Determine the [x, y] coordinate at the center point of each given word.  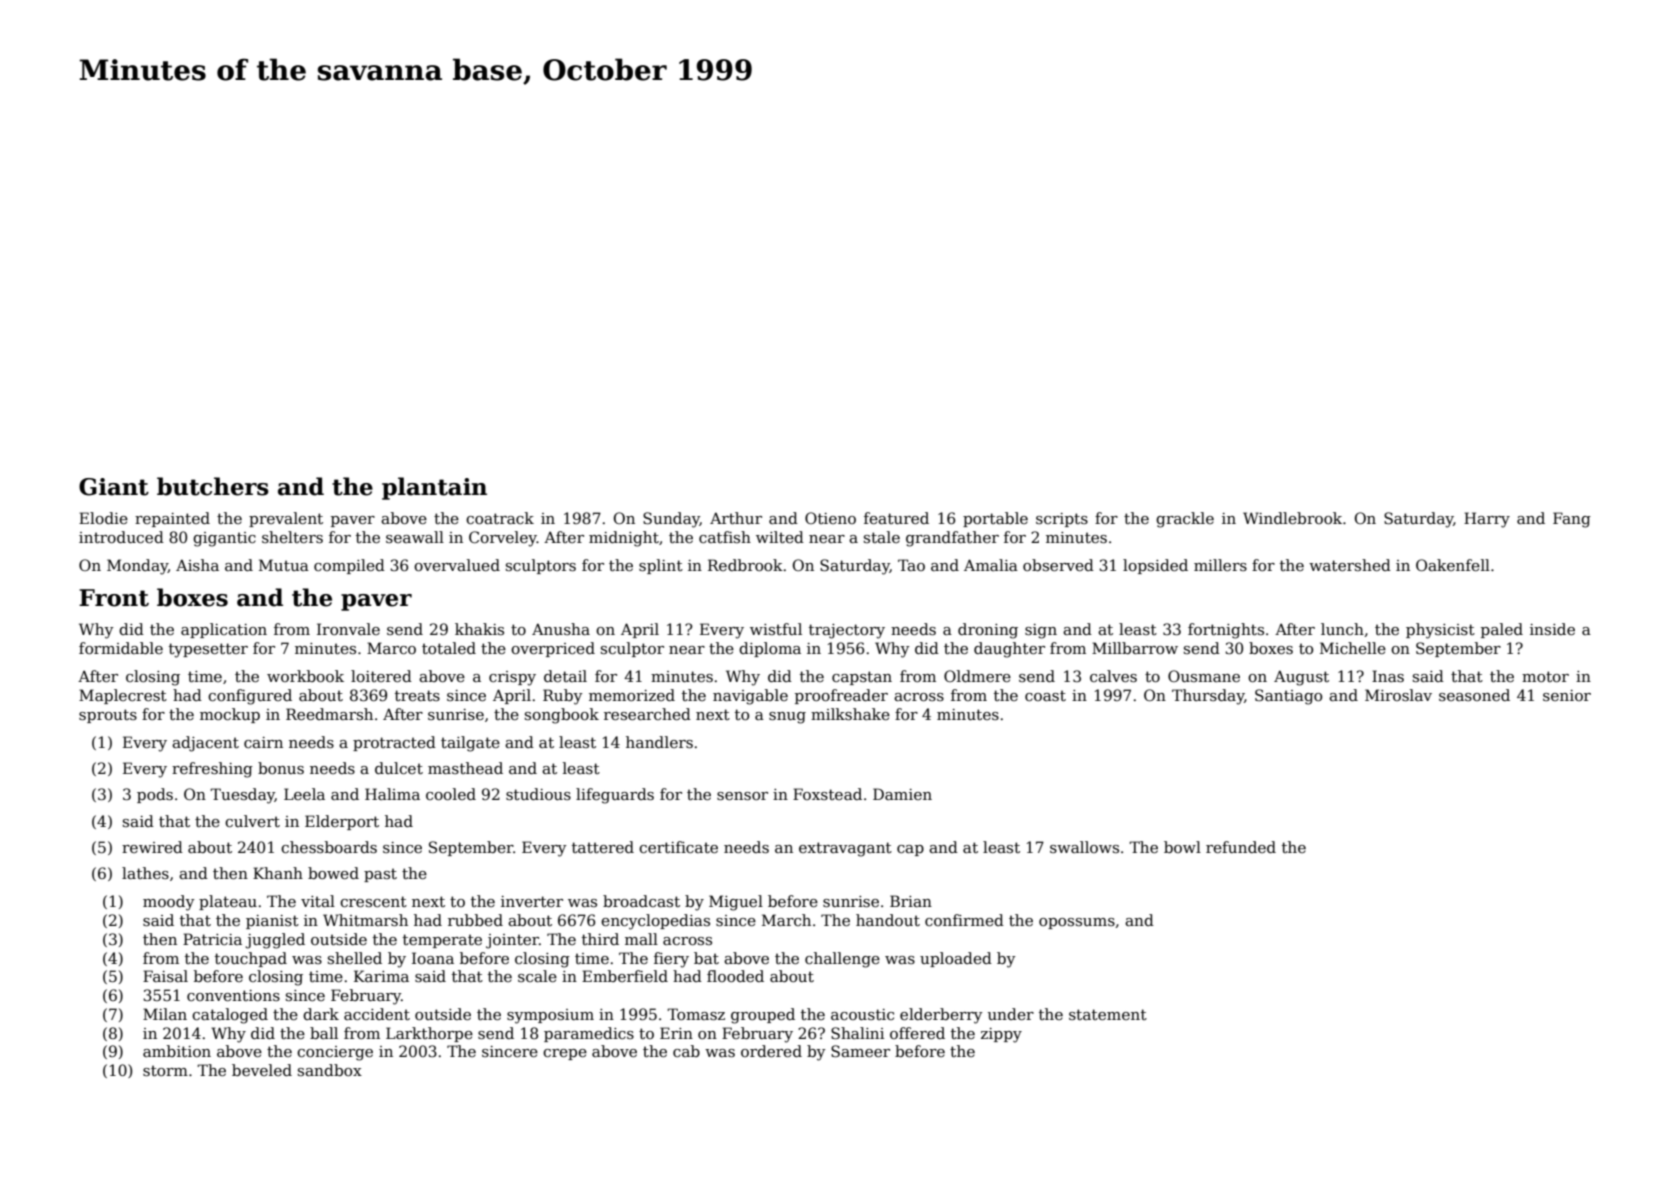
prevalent [286, 519]
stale [882, 537]
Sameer [860, 1051]
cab [686, 1051]
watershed [1350, 565]
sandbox [330, 1070]
